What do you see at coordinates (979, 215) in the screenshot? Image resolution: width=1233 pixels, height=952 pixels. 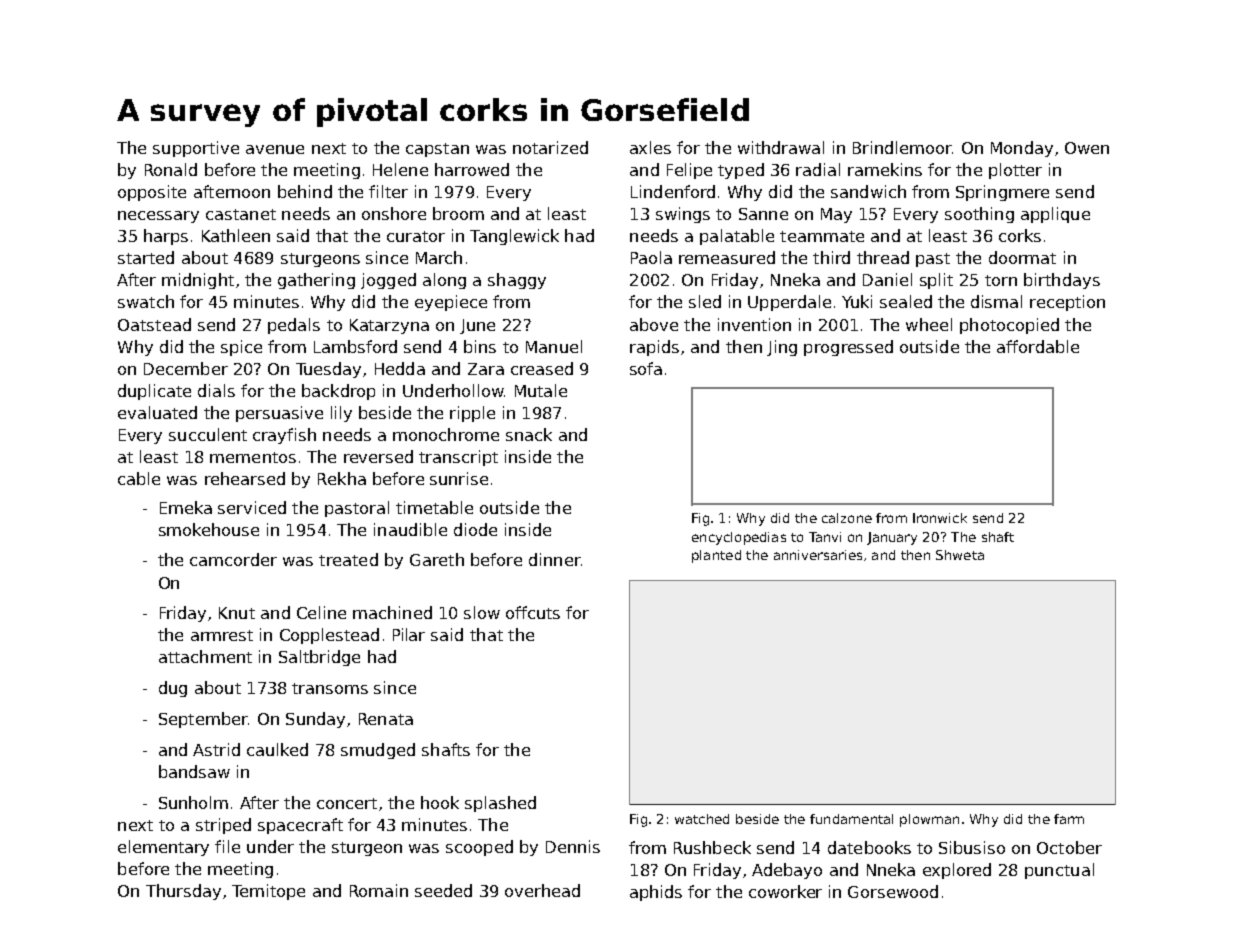 I see `soothing` at bounding box center [979, 215].
